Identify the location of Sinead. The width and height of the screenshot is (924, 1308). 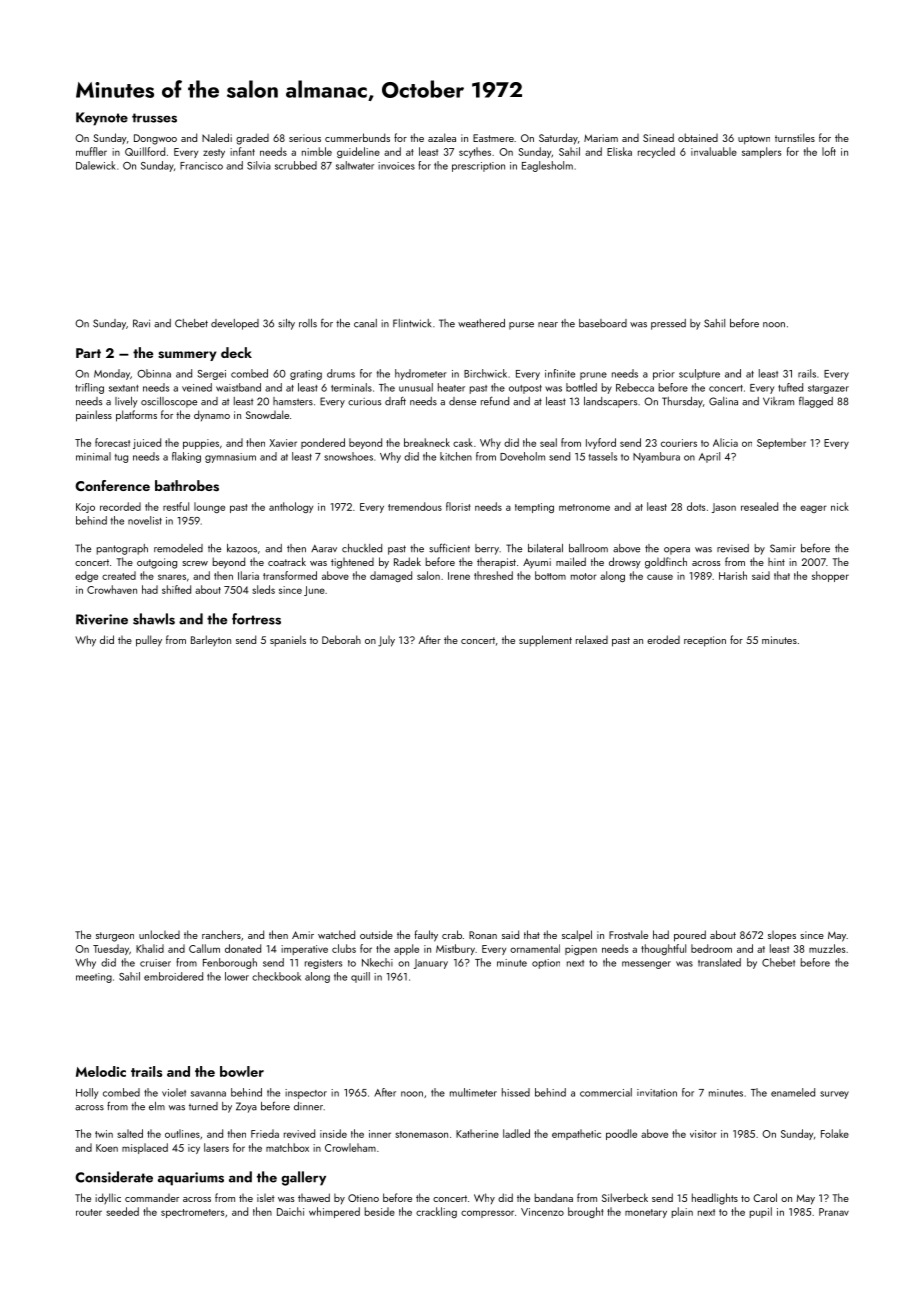
(658, 137).
